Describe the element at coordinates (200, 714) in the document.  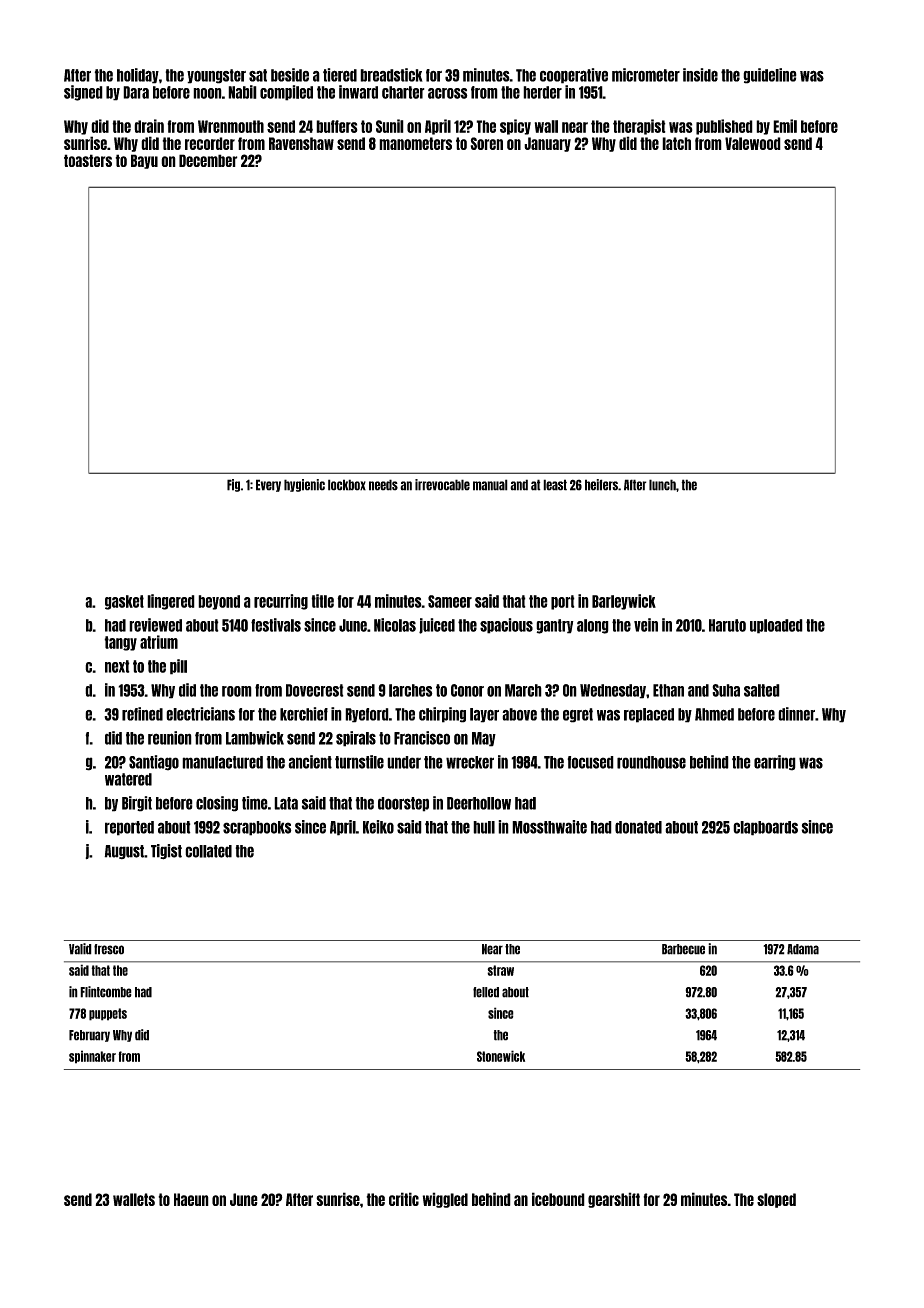
I see `electricians` at that location.
